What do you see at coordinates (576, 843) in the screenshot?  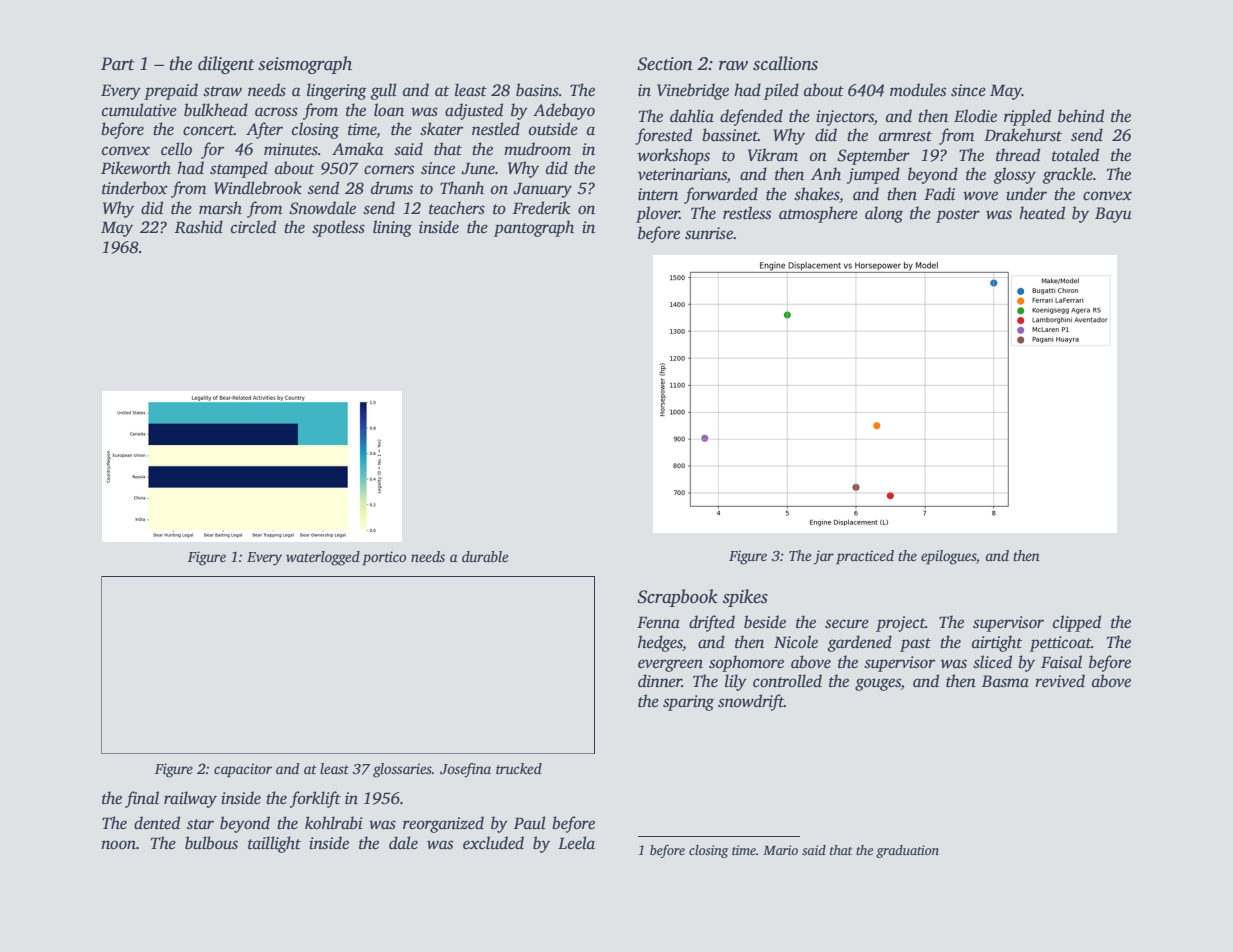 I see `Leela` at bounding box center [576, 843].
